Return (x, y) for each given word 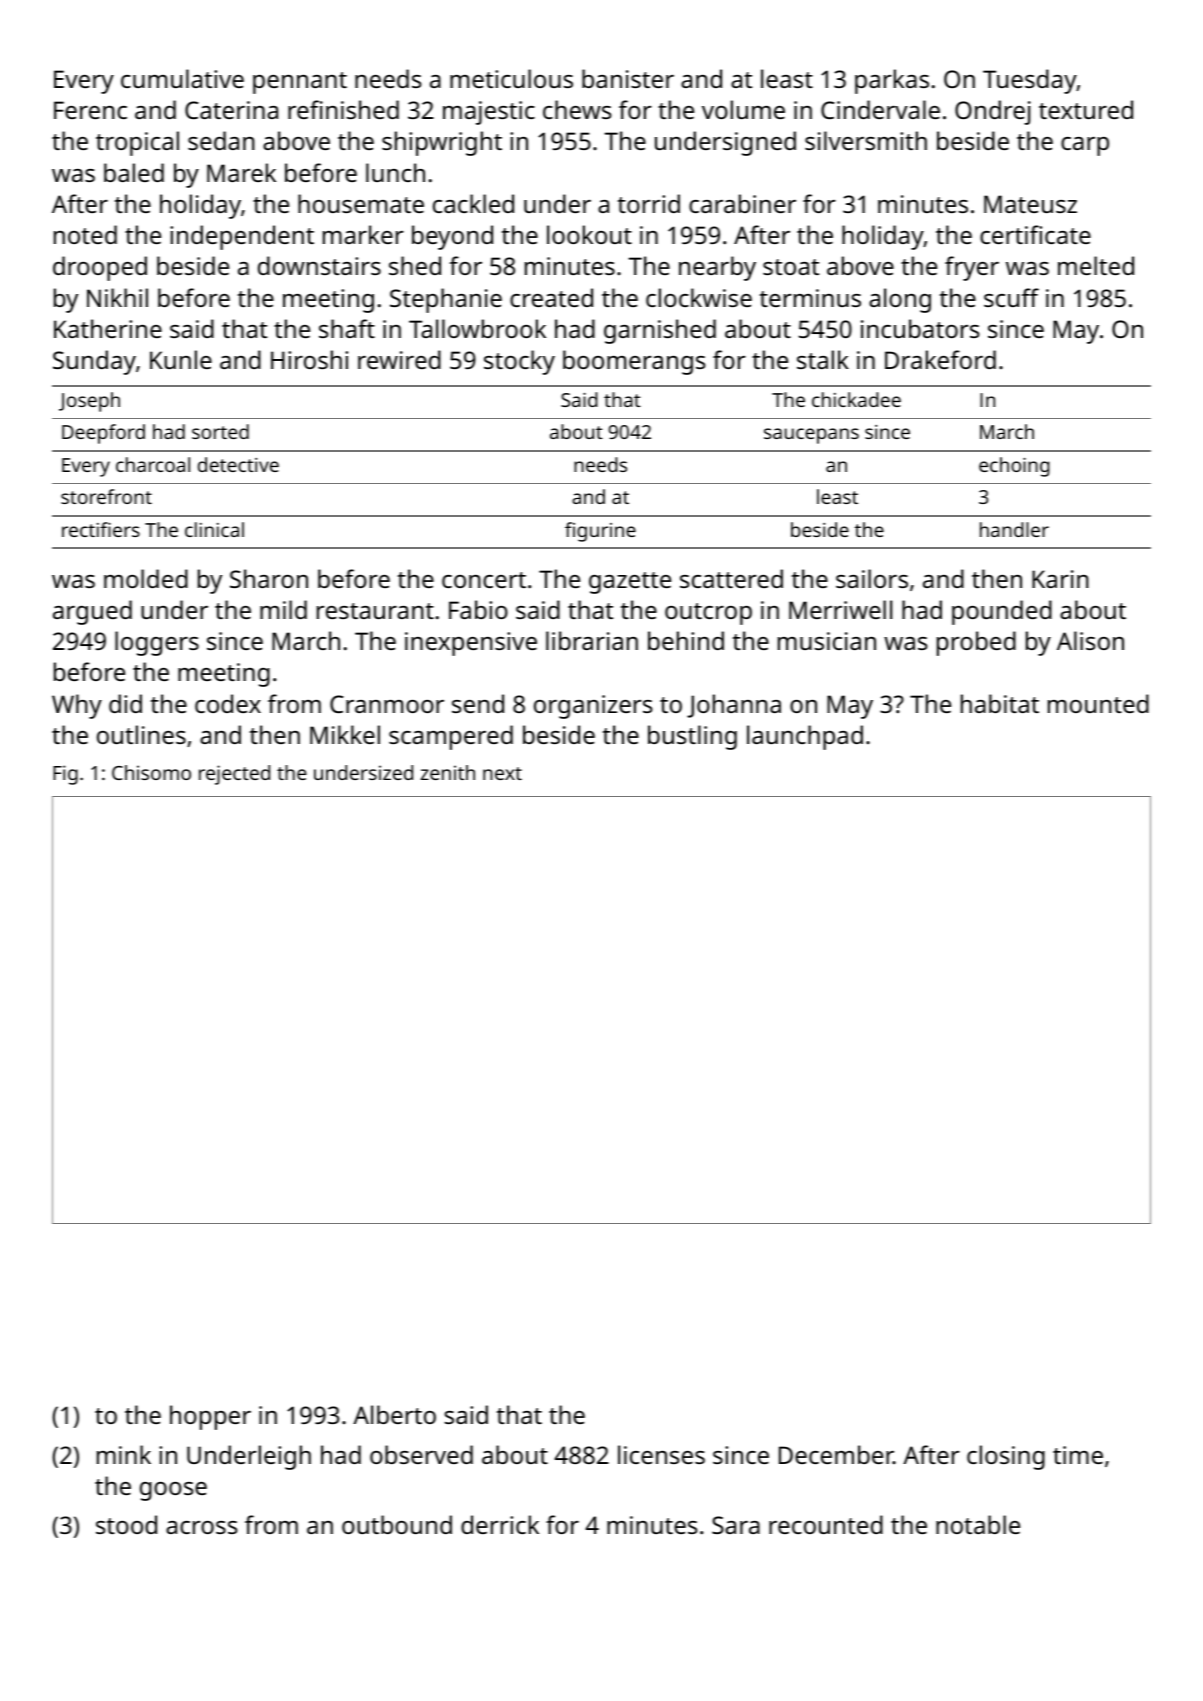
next (502, 773)
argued (92, 612)
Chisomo (151, 772)
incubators (920, 328)
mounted (1098, 703)
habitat (1000, 703)
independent (242, 237)
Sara (736, 1525)
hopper (210, 1417)
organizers (593, 707)
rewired (399, 359)
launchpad (805, 737)
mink (124, 1454)
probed (976, 643)
